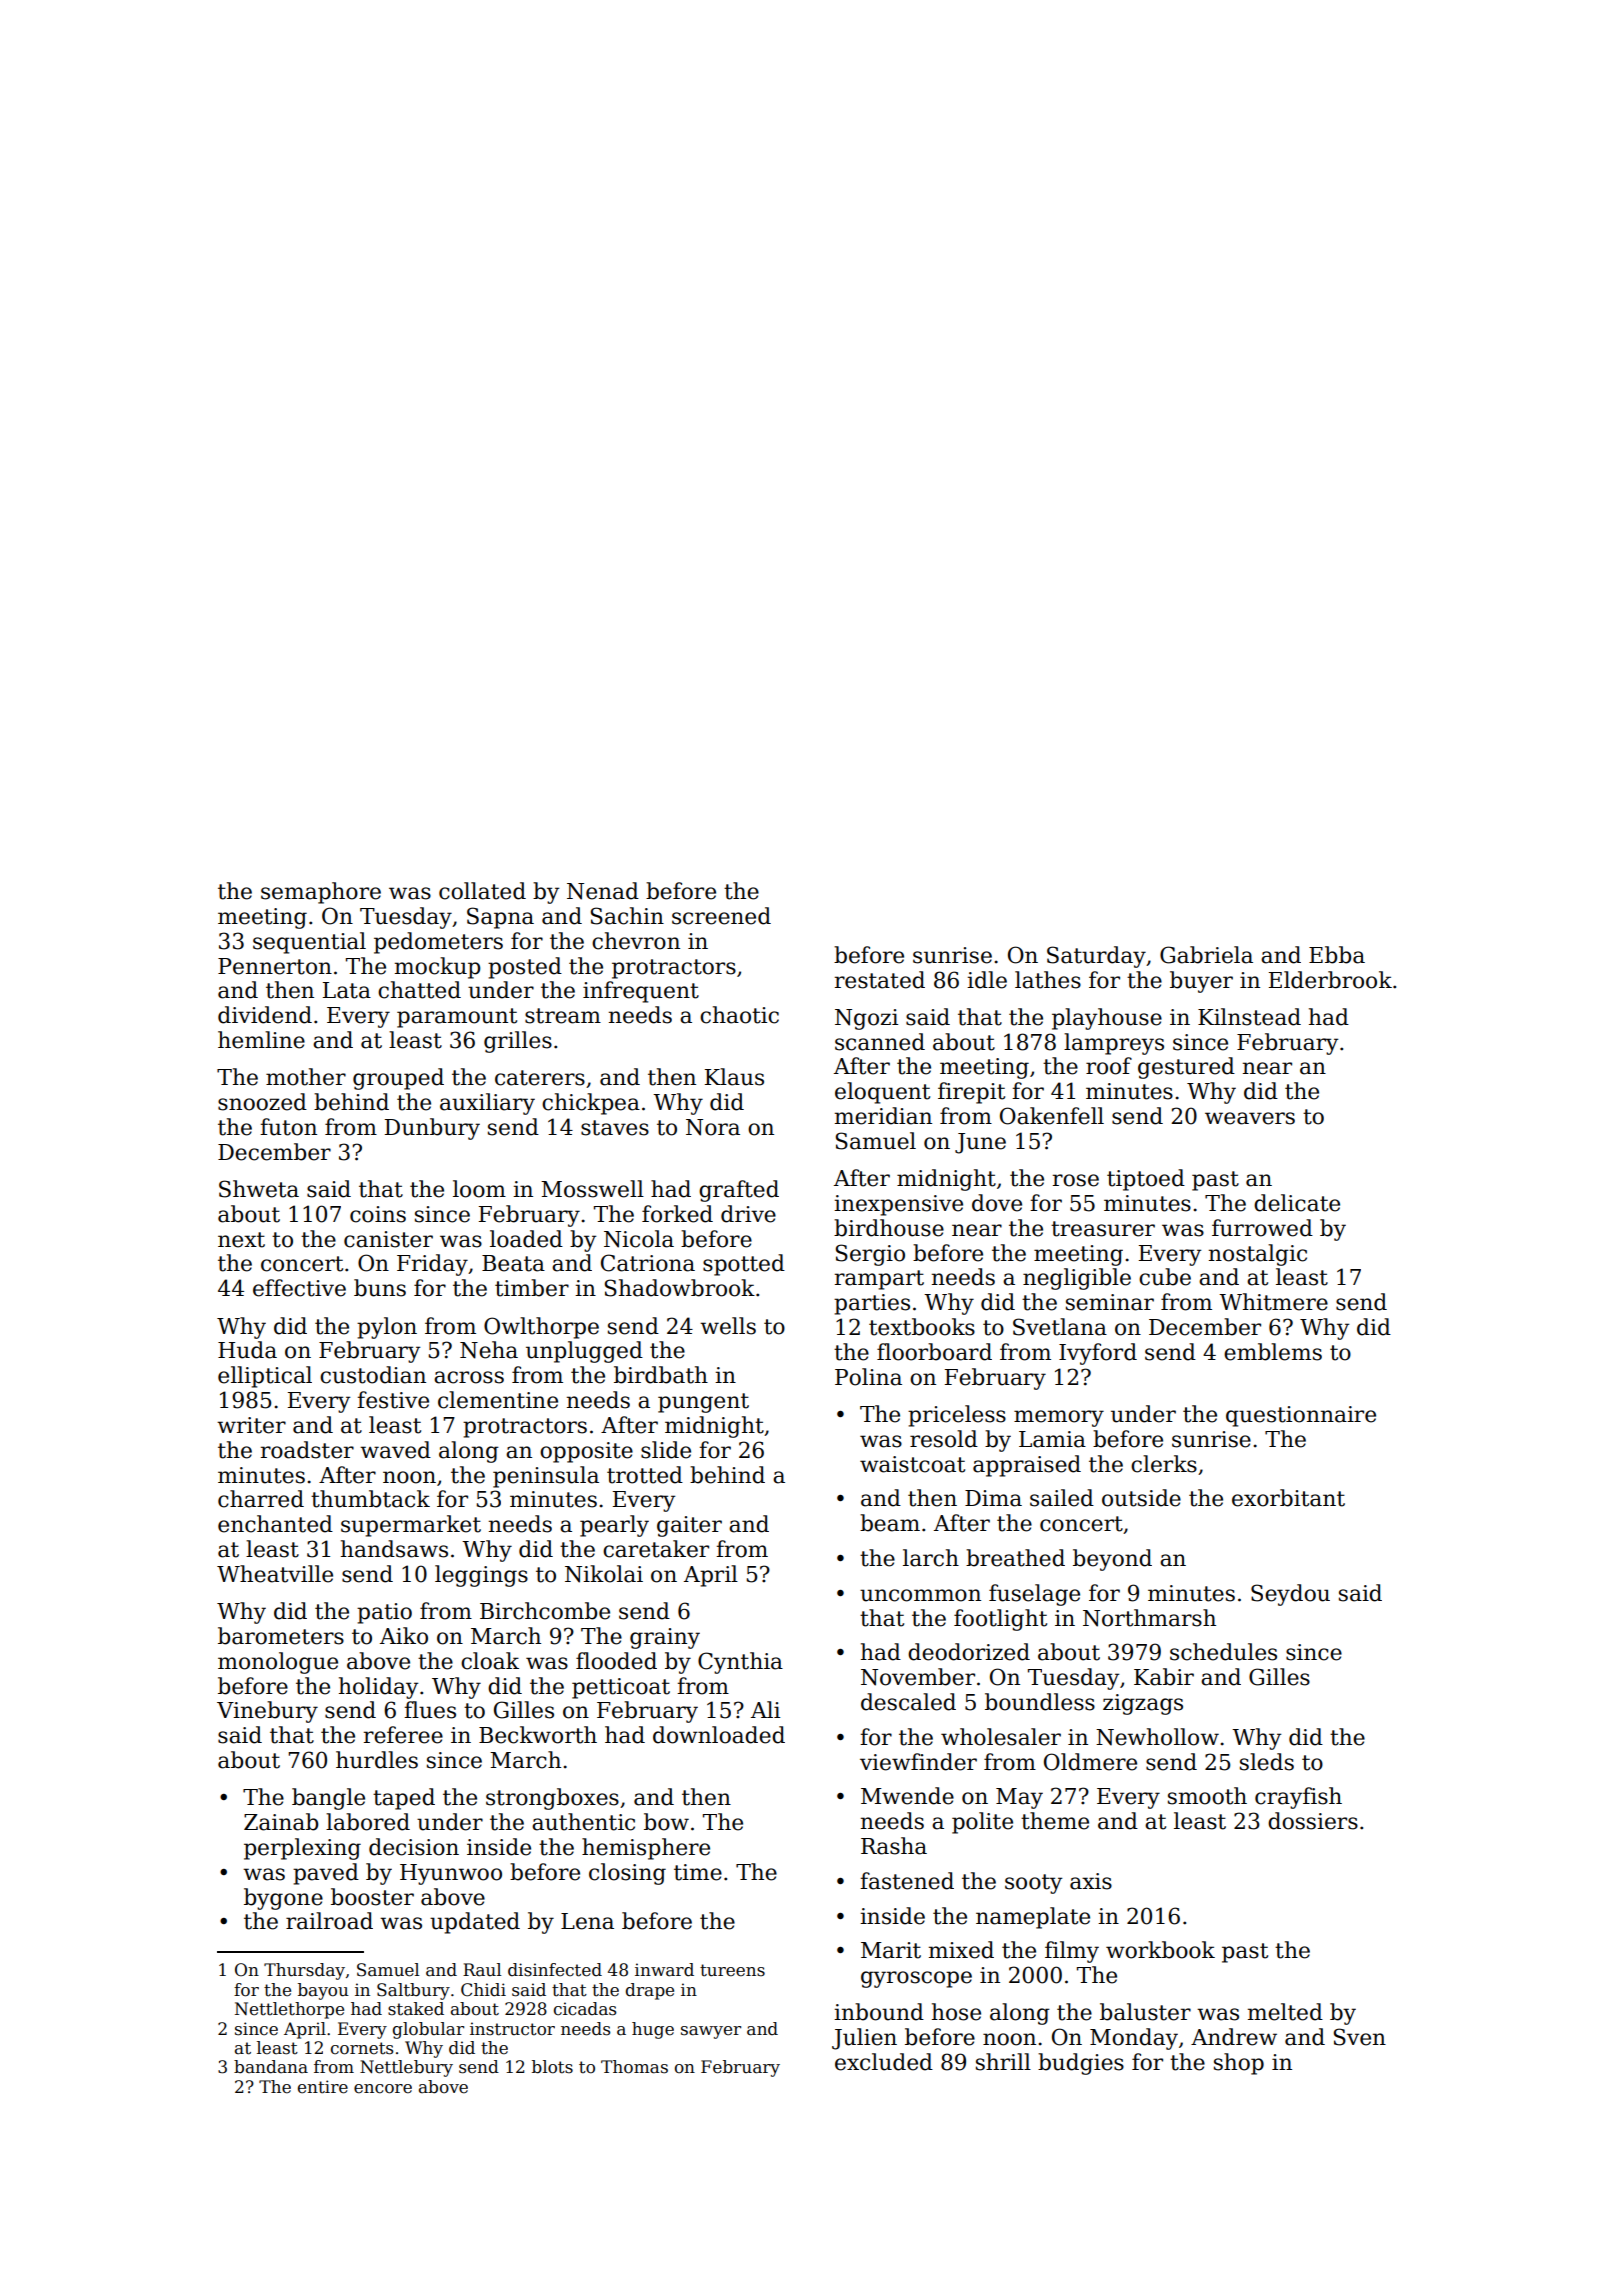 Image resolution: width=1620 pixels, height=2292 pixels. What do you see at coordinates (1313, 1821) in the screenshot?
I see `dossiers` at bounding box center [1313, 1821].
